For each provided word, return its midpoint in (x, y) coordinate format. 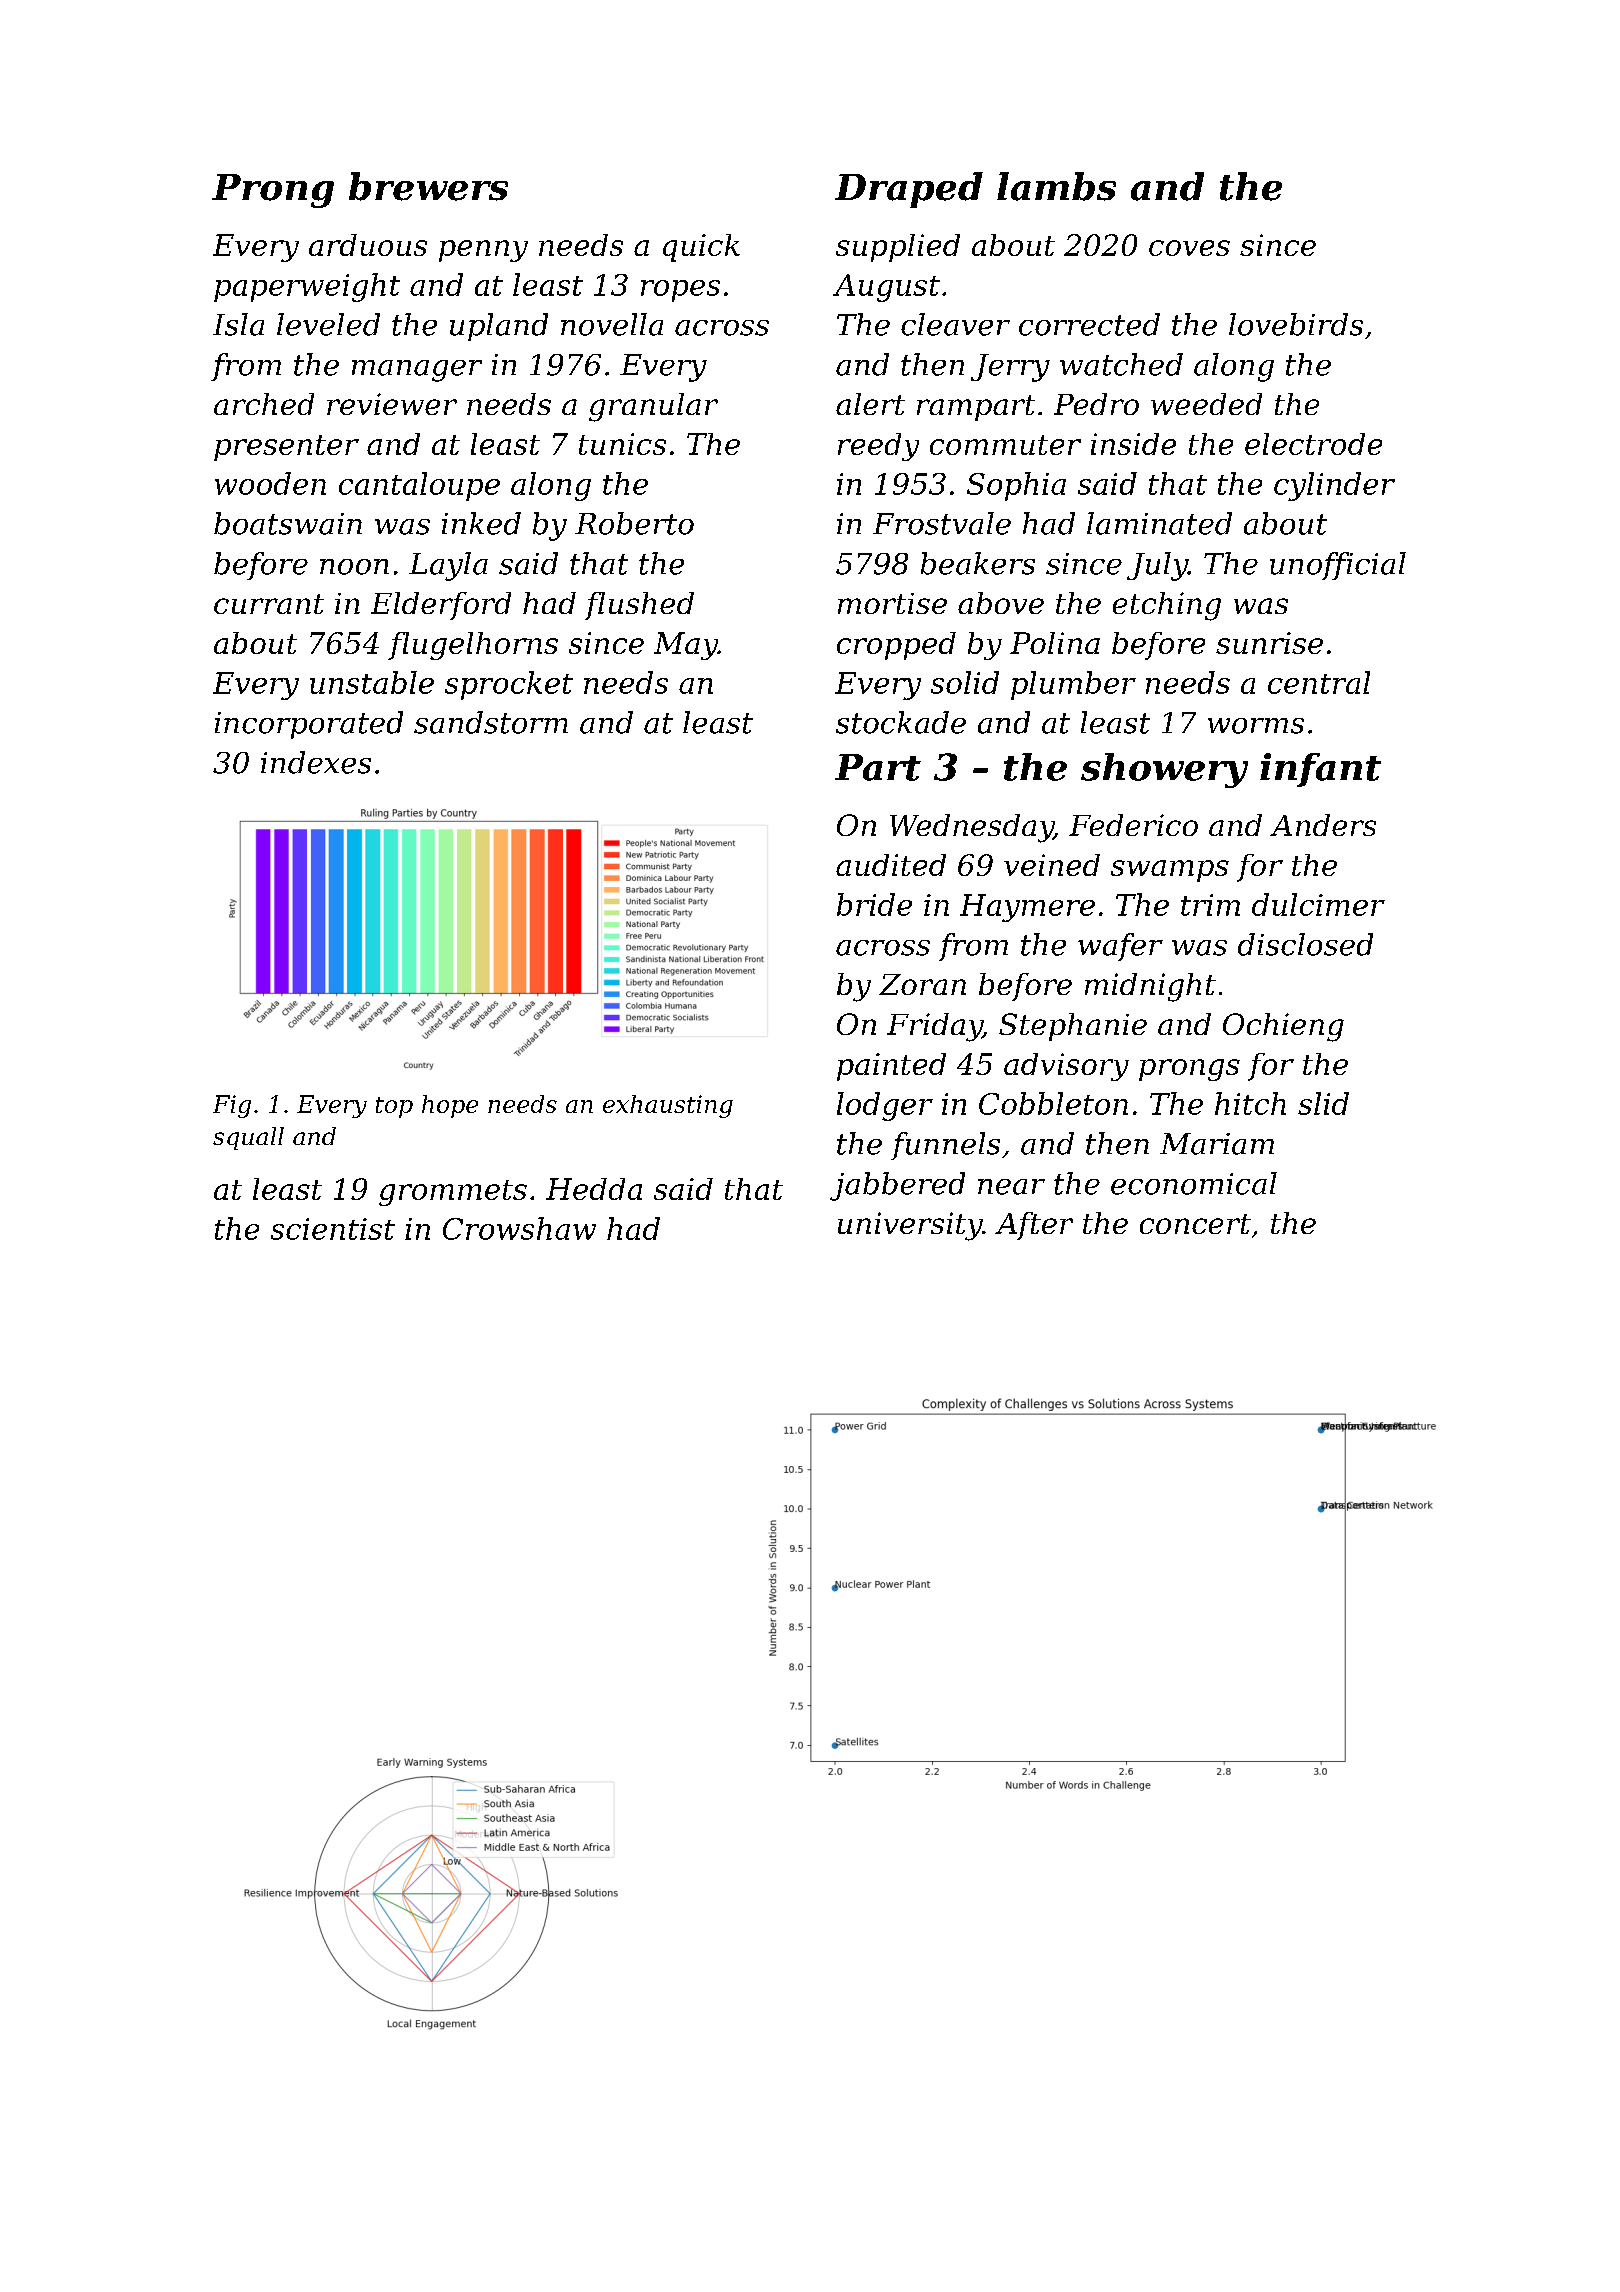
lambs (1056, 186)
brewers (428, 186)
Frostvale (942, 523)
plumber (1073, 685)
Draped (909, 190)
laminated (1159, 523)
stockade (901, 722)
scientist (333, 1229)
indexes (316, 762)
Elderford (441, 606)
